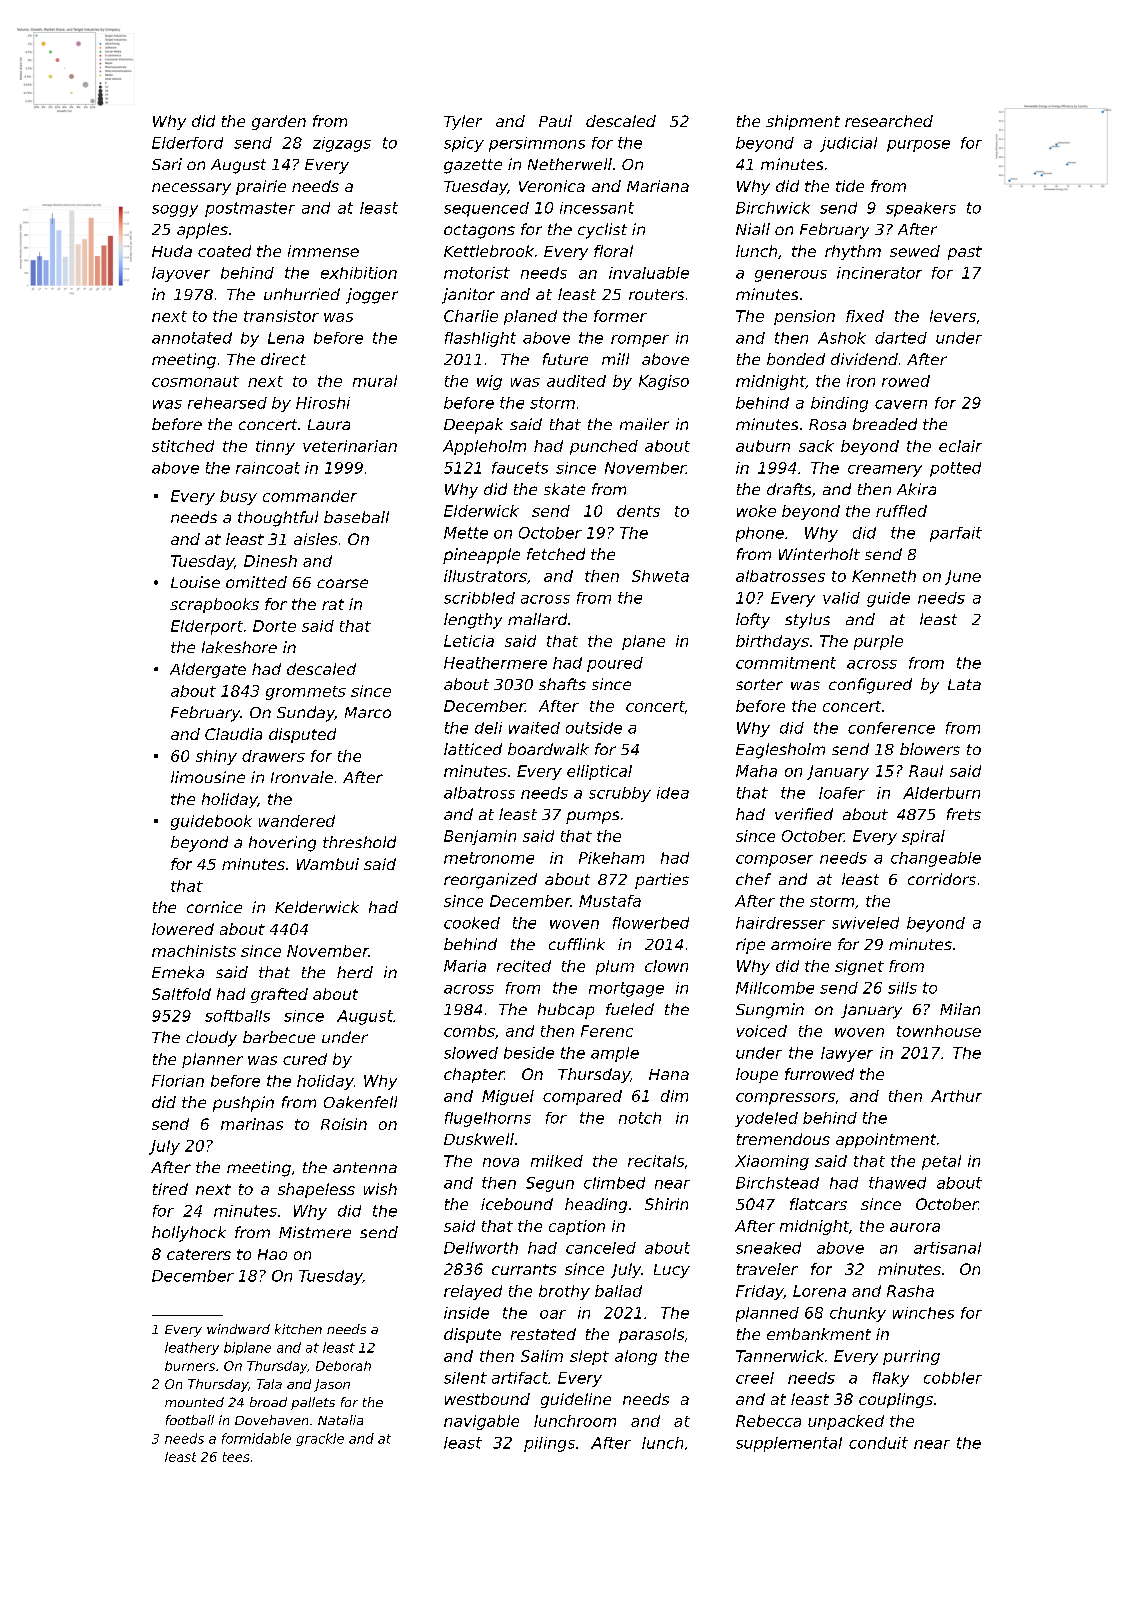 Image resolution: width=1133 pixels, height=1602 pixels. What do you see at coordinates (889, 121) in the page?
I see `researched` at bounding box center [889, 121].
